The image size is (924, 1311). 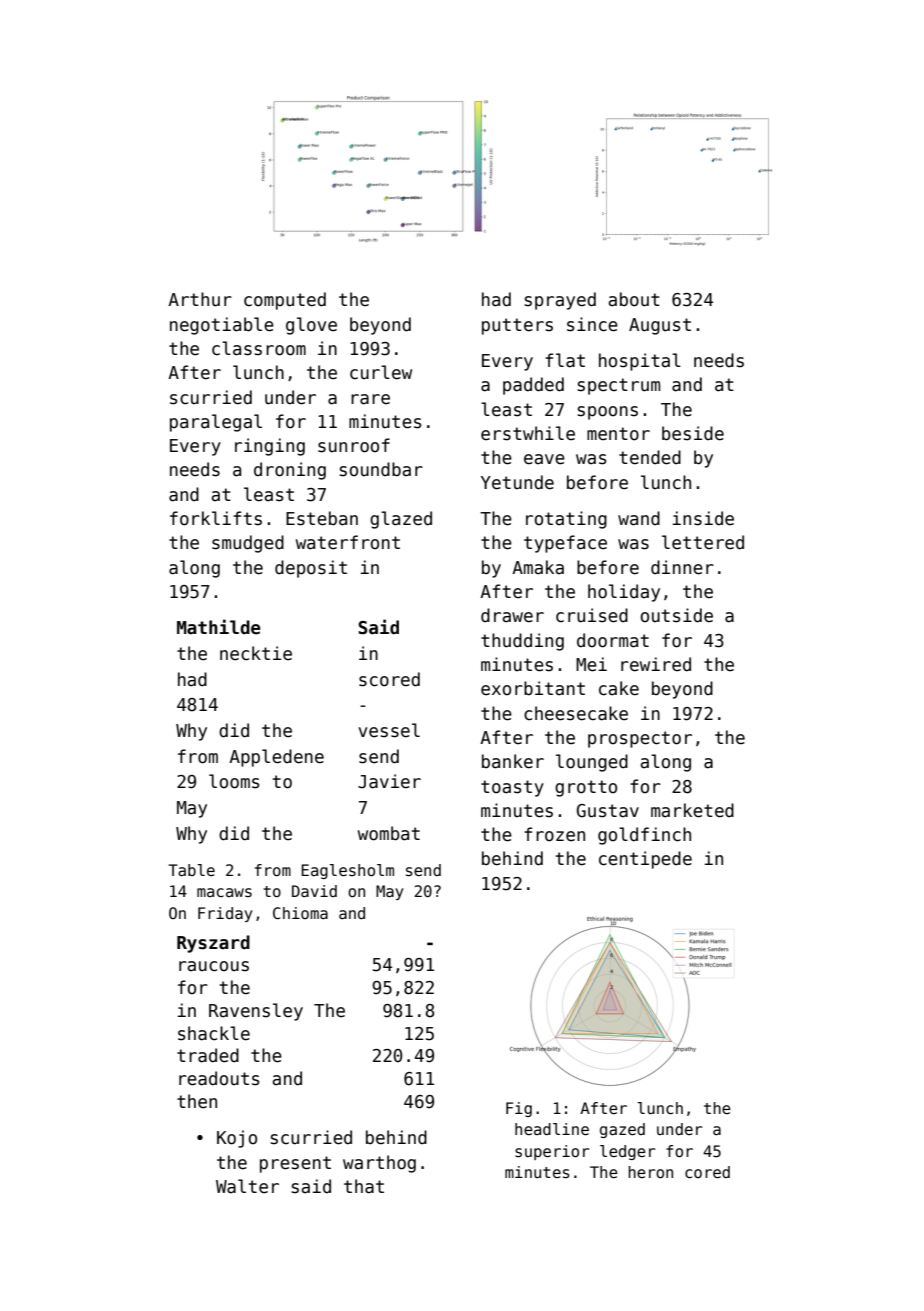 I want to click on glazed, so click(x=401, y=520).
